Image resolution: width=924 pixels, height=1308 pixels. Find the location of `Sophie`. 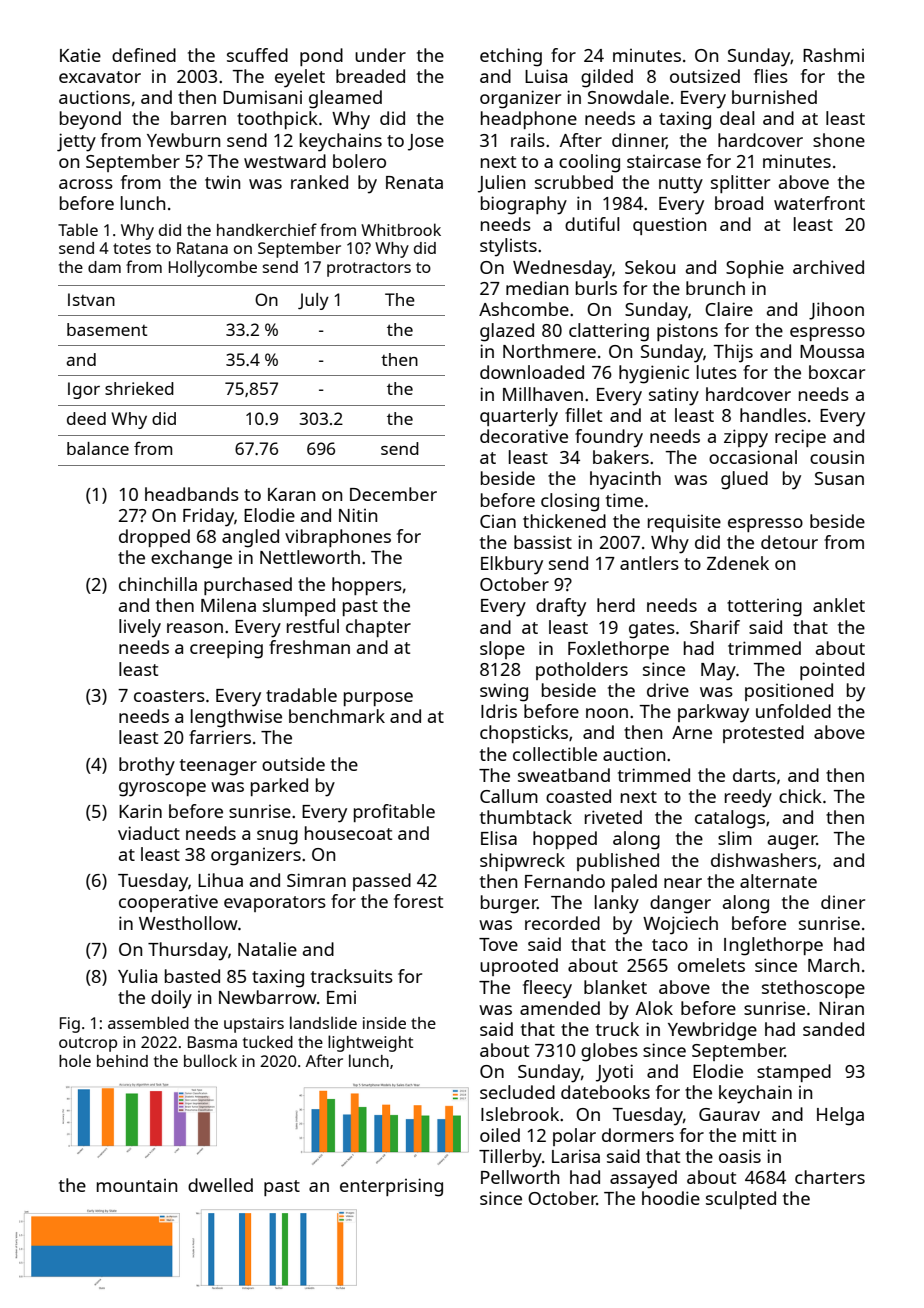

Sophie is located at coordinates (755, 269).
